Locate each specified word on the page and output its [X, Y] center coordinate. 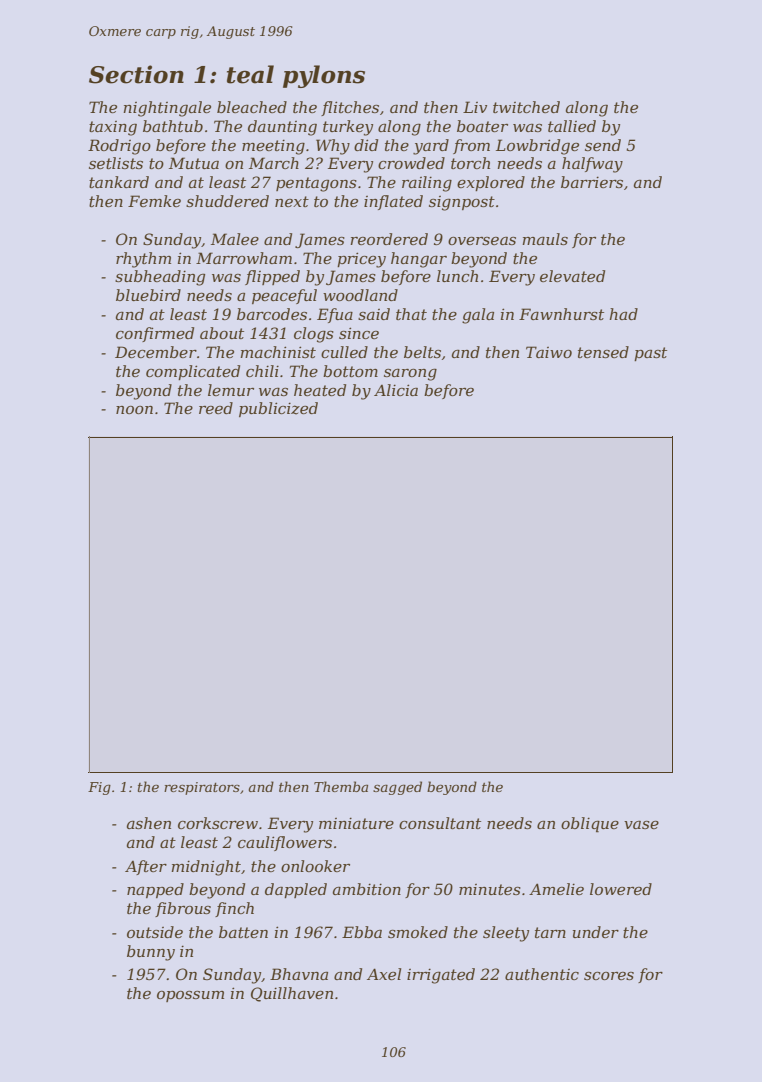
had [623, 314]
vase [641, 825]
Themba [341, 786]
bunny [151, 953]
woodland [360, 295]
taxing [113, 128]
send [603, 145]
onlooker [315, 866]
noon [134, 410]
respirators [202, 788]
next [292, 201]
